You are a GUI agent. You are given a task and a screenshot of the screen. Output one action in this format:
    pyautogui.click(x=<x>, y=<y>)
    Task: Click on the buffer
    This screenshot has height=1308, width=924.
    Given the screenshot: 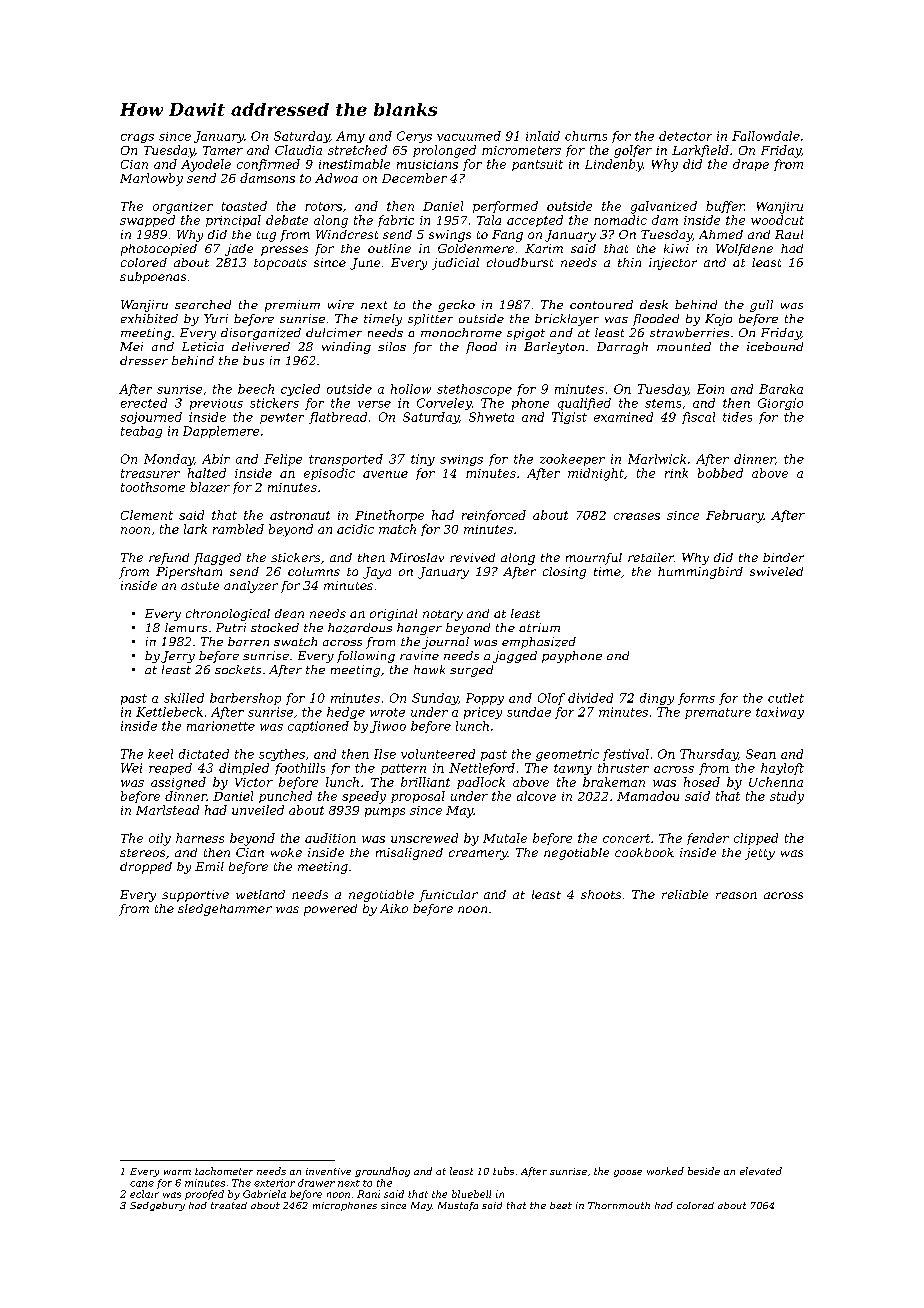 What is the action you would take?
    pyautogui.click(x=725, y=207)
